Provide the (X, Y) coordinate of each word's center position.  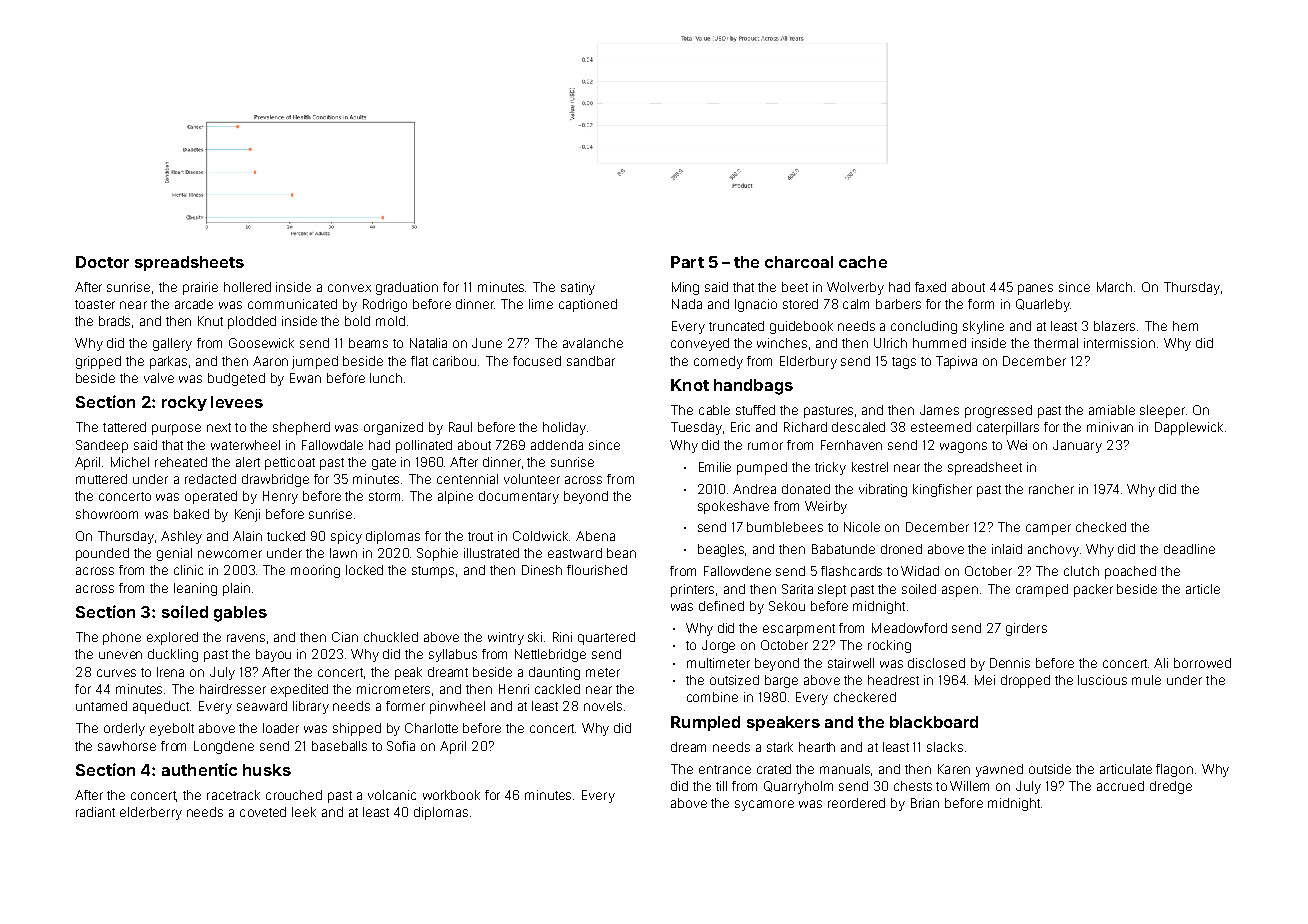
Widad (920, 571)
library (311, 707)
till (721, 786)
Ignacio (756, 305)
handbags (753, 387)
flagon (1174, 770)
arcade (194, 304)
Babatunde (843, 549)
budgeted (236, 379)
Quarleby (1043, 305)
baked (191, 514)
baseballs (339, 746)
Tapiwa (956, 362)
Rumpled (705, 723)
